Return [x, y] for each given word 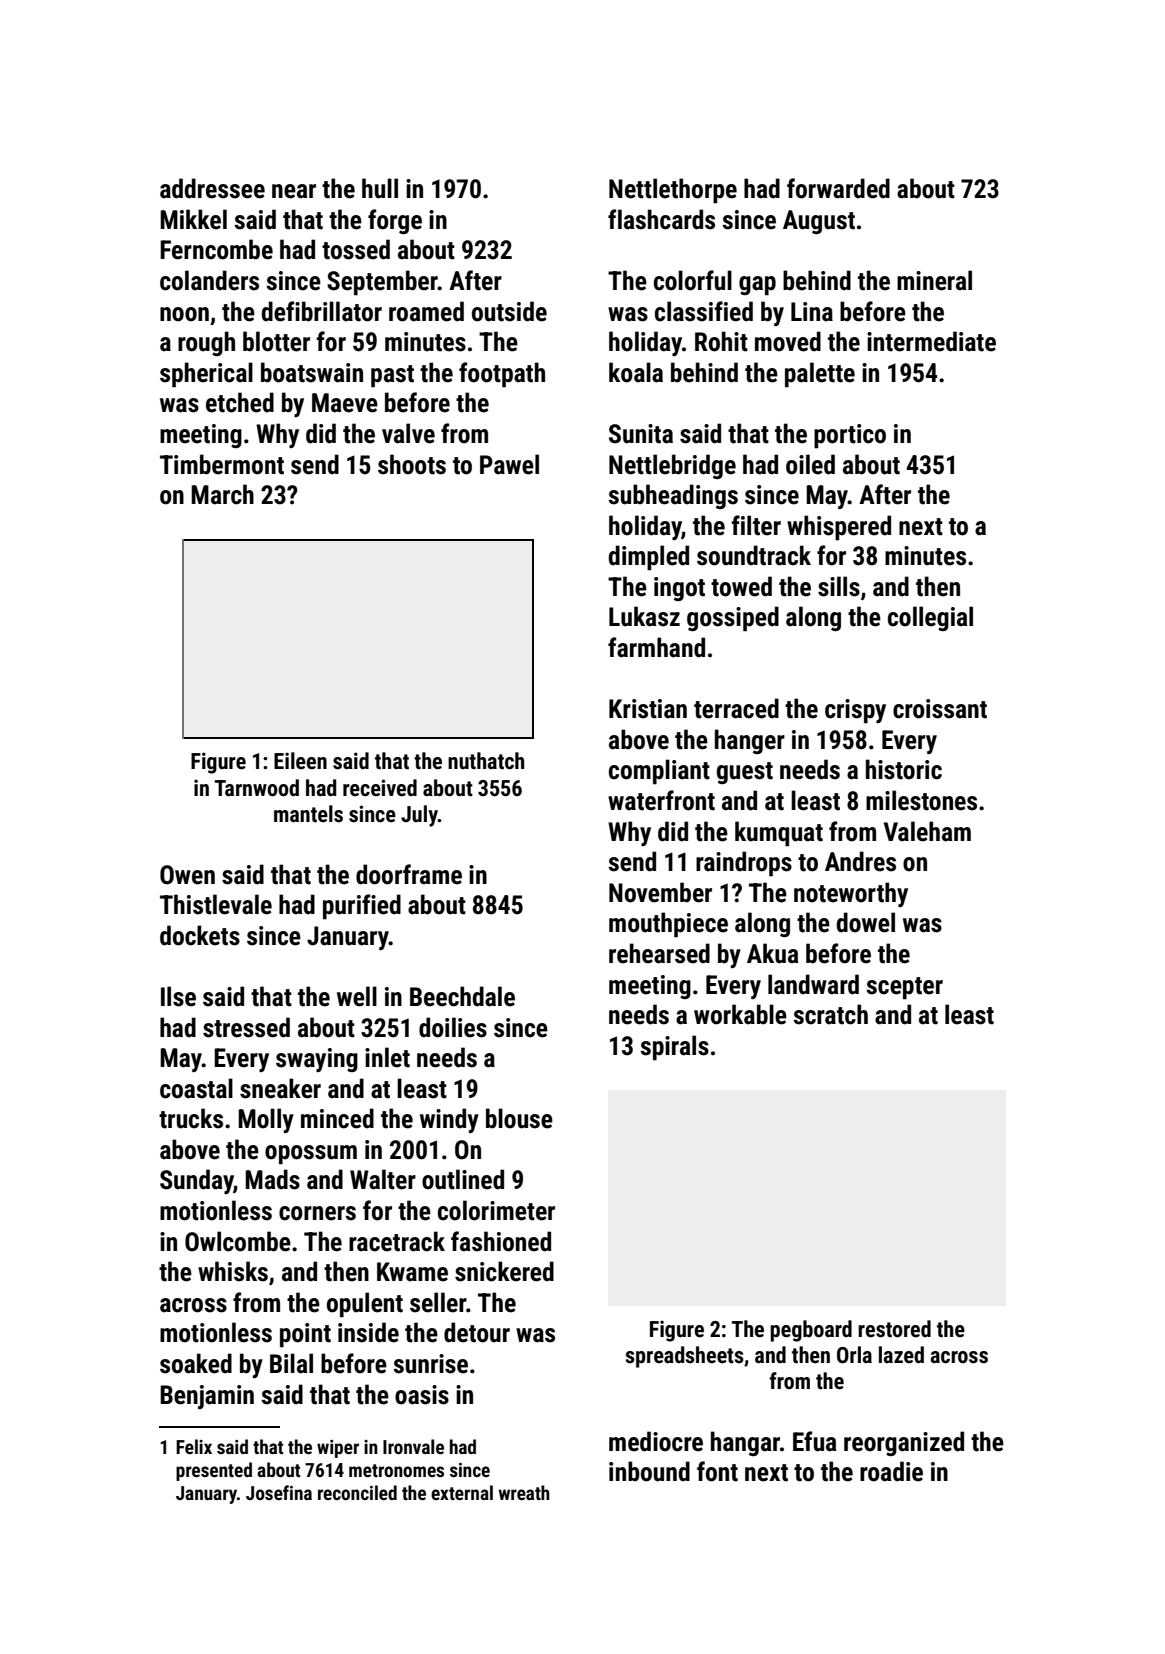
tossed [356, 249]
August [819, 222]
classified [704, 311]
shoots [412, 464]
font [717, 1471]
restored [894, 1329]
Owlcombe [238, 1241]
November [660, 892]
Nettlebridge [672, 466]
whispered [839, 528]
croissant [940, 709]
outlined [463, 1179]
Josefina [279, 1492]
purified [362, 907]
